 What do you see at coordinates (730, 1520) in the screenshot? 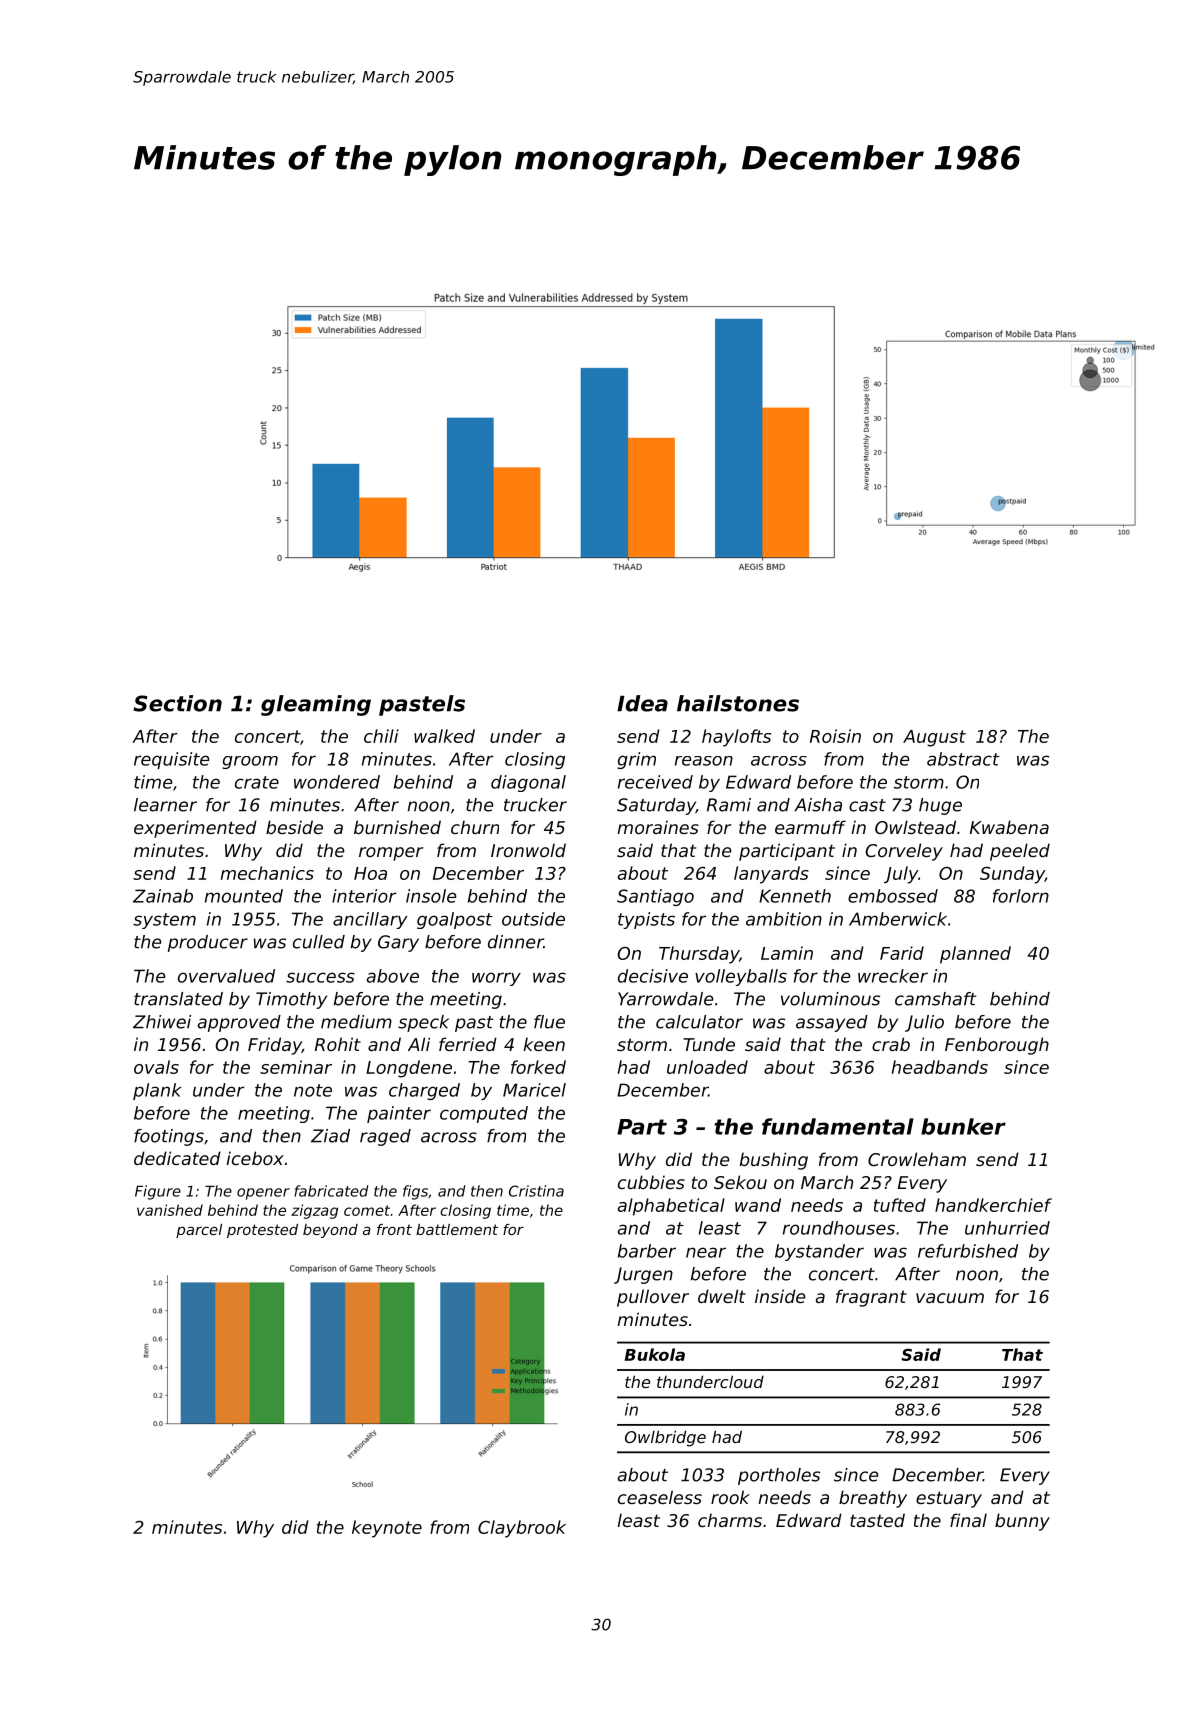
I see `charms` at bounding box center [730, 1520].
